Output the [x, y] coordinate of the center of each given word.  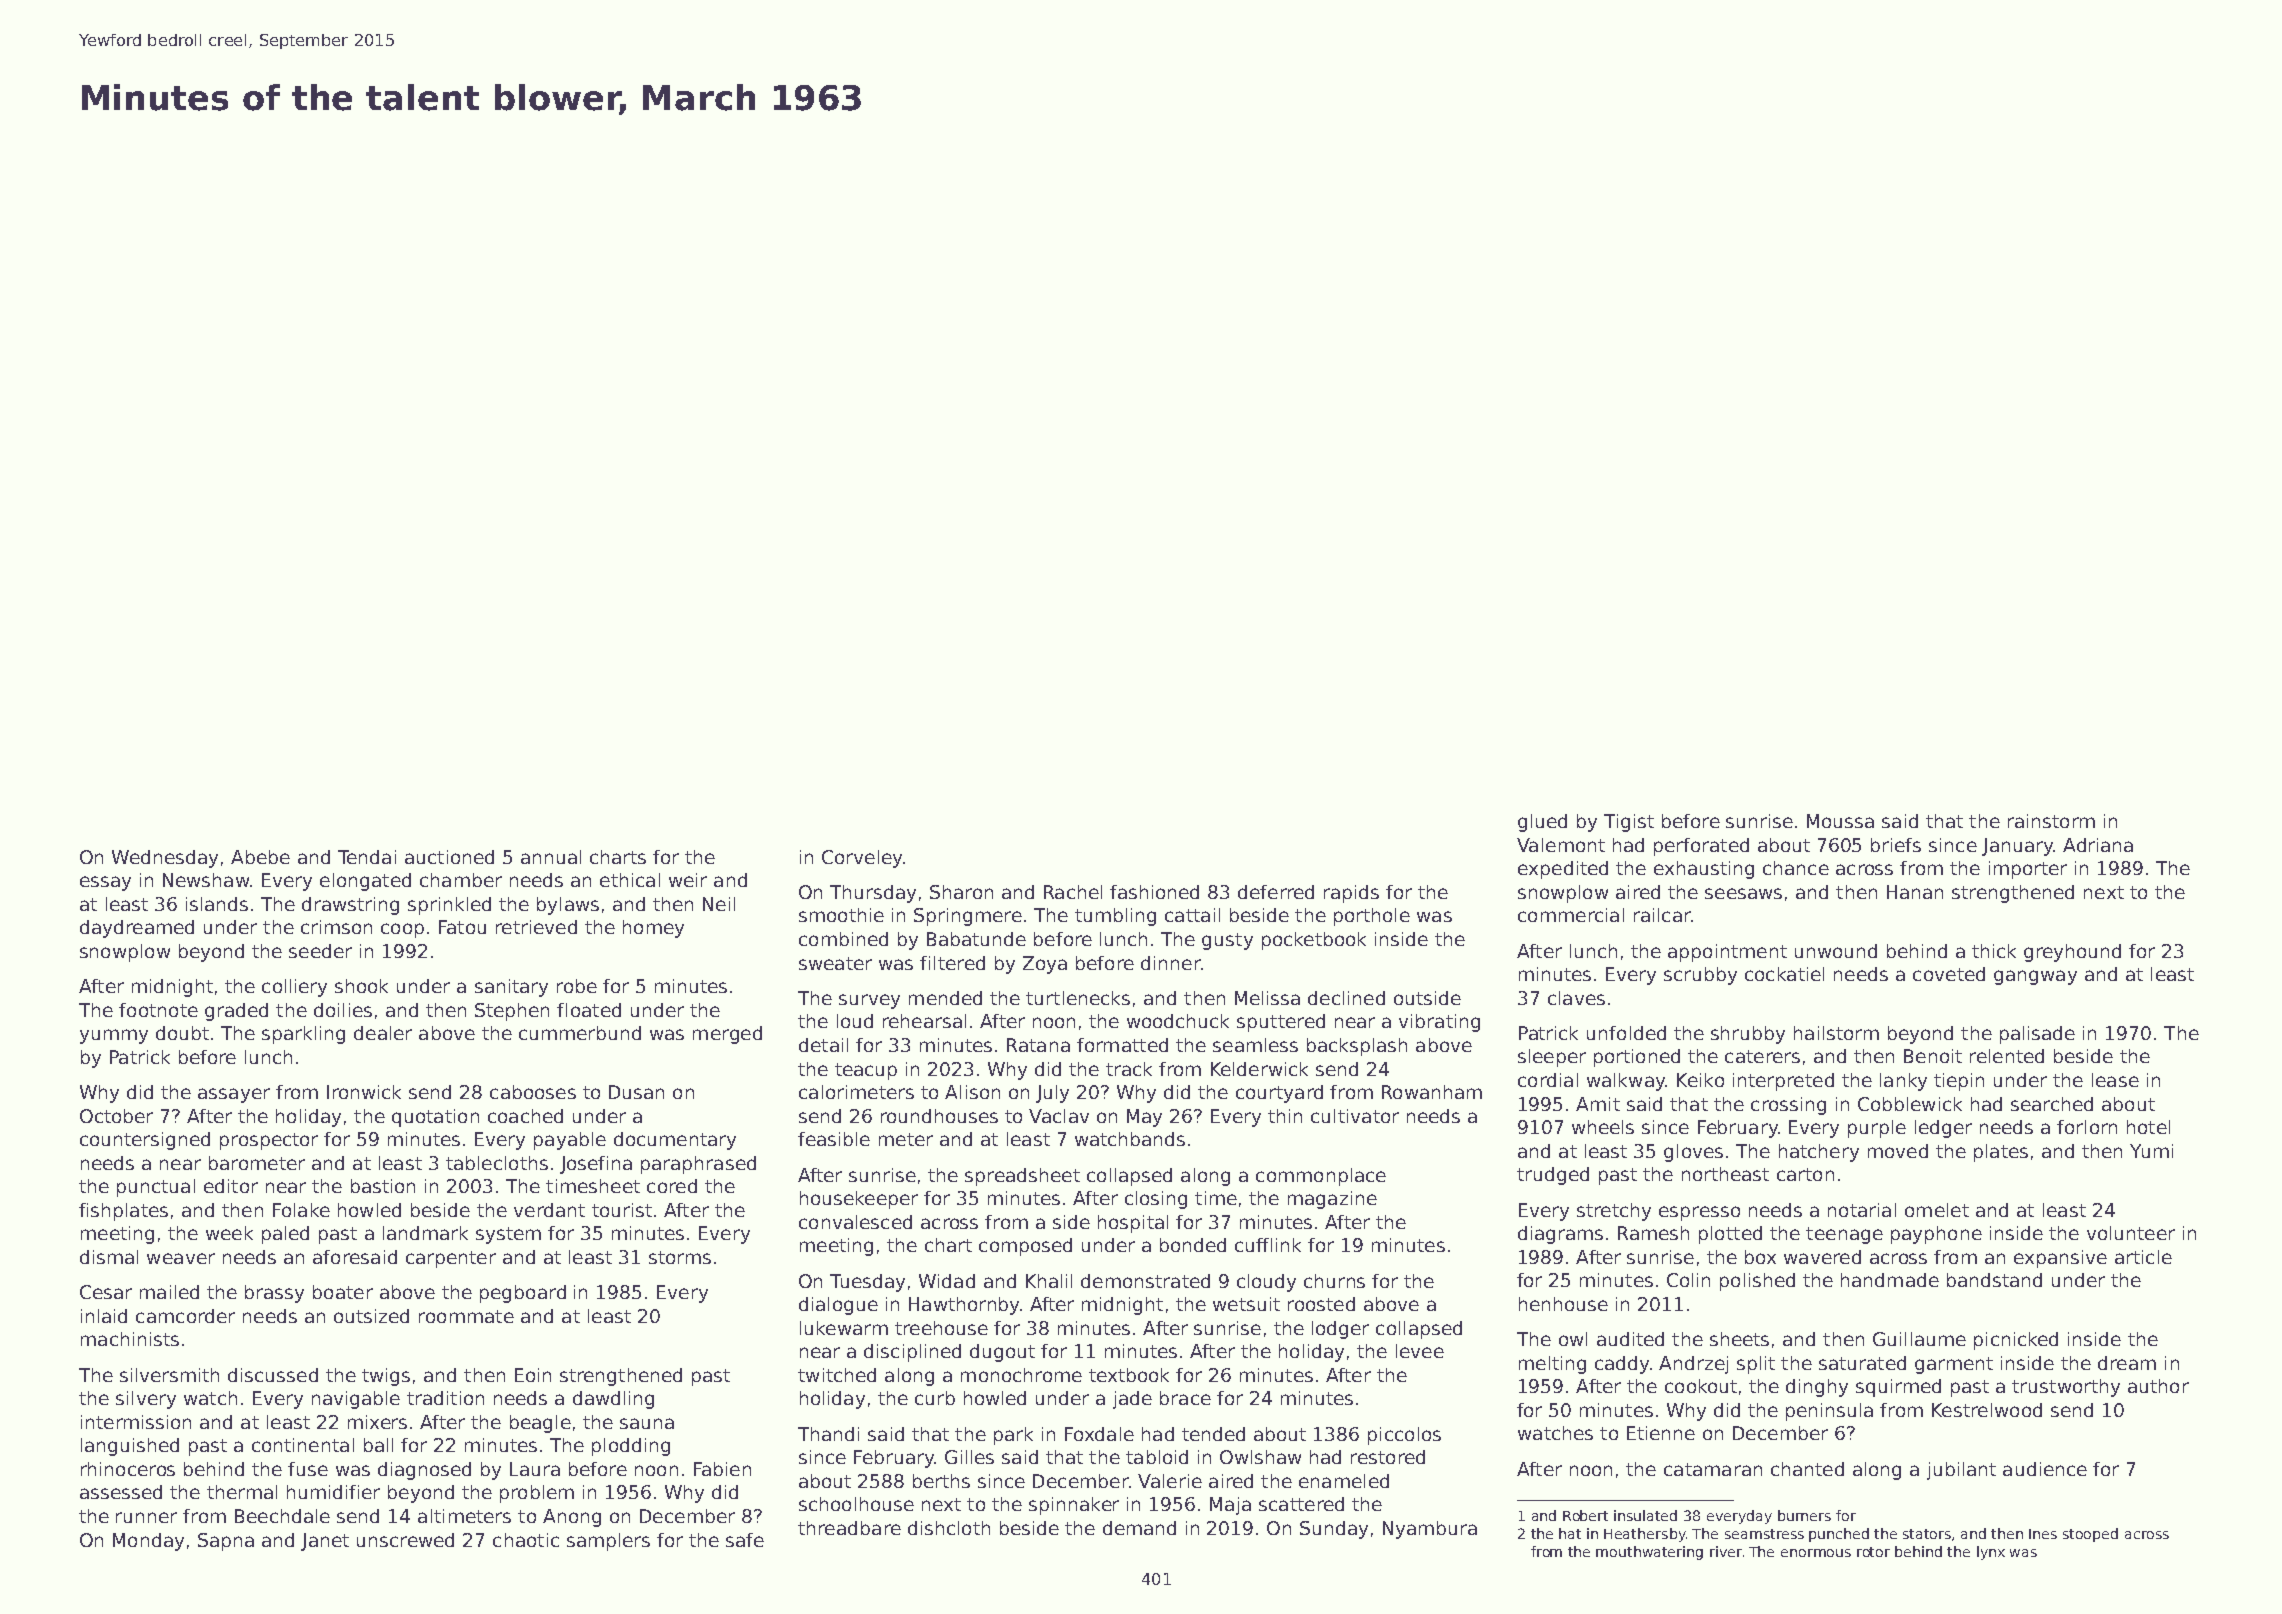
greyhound [2072, 953]
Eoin [533, 1375]
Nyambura [1430, 1530]
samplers [608, 1542]
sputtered [1281, 1023]
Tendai [367, 857]
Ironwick [364, 1092]
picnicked [2016, 1341]
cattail [1192, 915]
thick [1994, 951]
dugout [1002, 1353]
